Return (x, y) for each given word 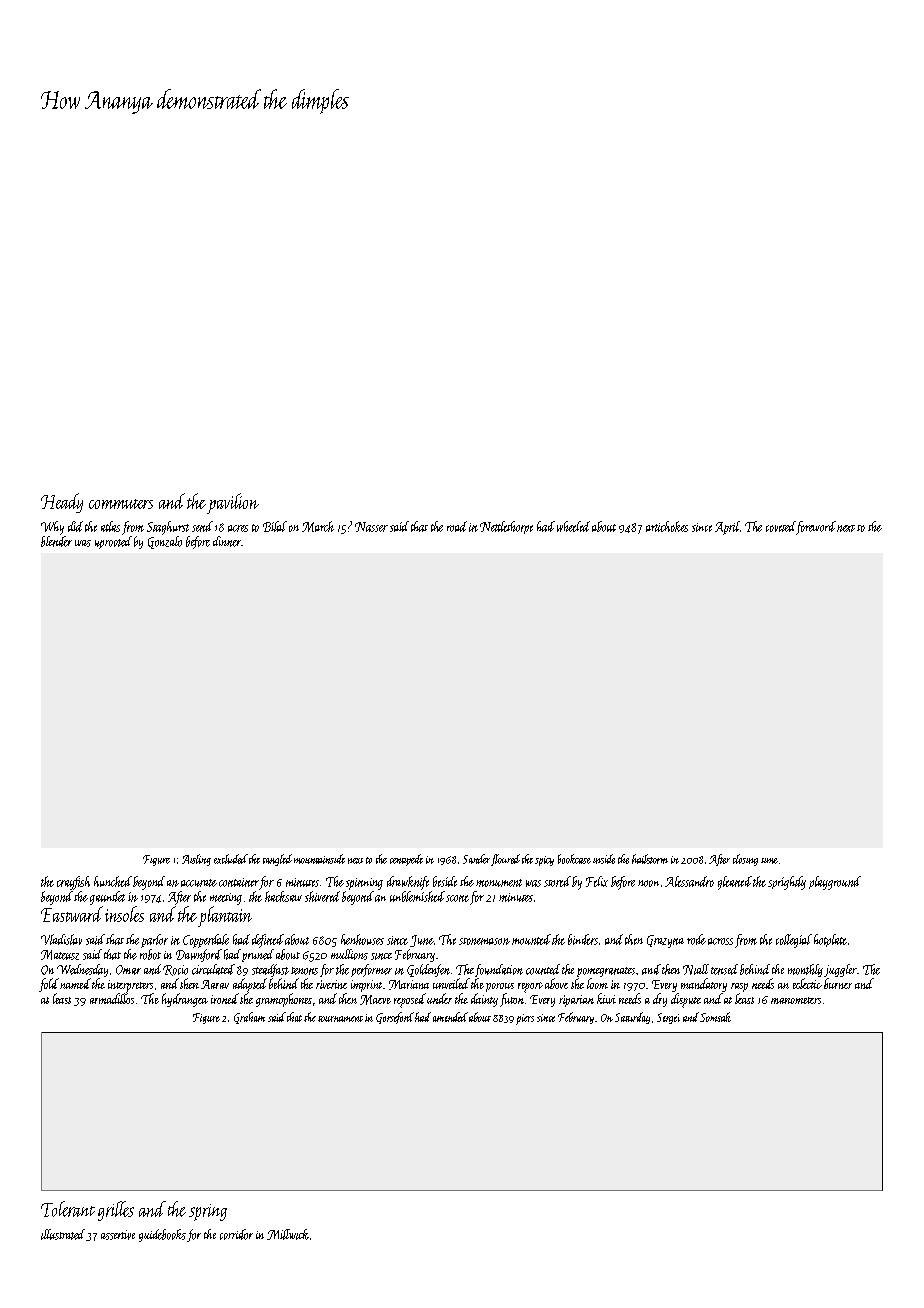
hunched (113, 881)
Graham (249, 1018)
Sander (476, 859)
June (422, 941)
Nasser (371, 527)
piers (525, 1019)
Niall (696, 969)
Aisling (196, 860)
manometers (796, 1000)
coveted (781, 526)
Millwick (288, 1234)
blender (56, 541)
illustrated (63, 1234)
